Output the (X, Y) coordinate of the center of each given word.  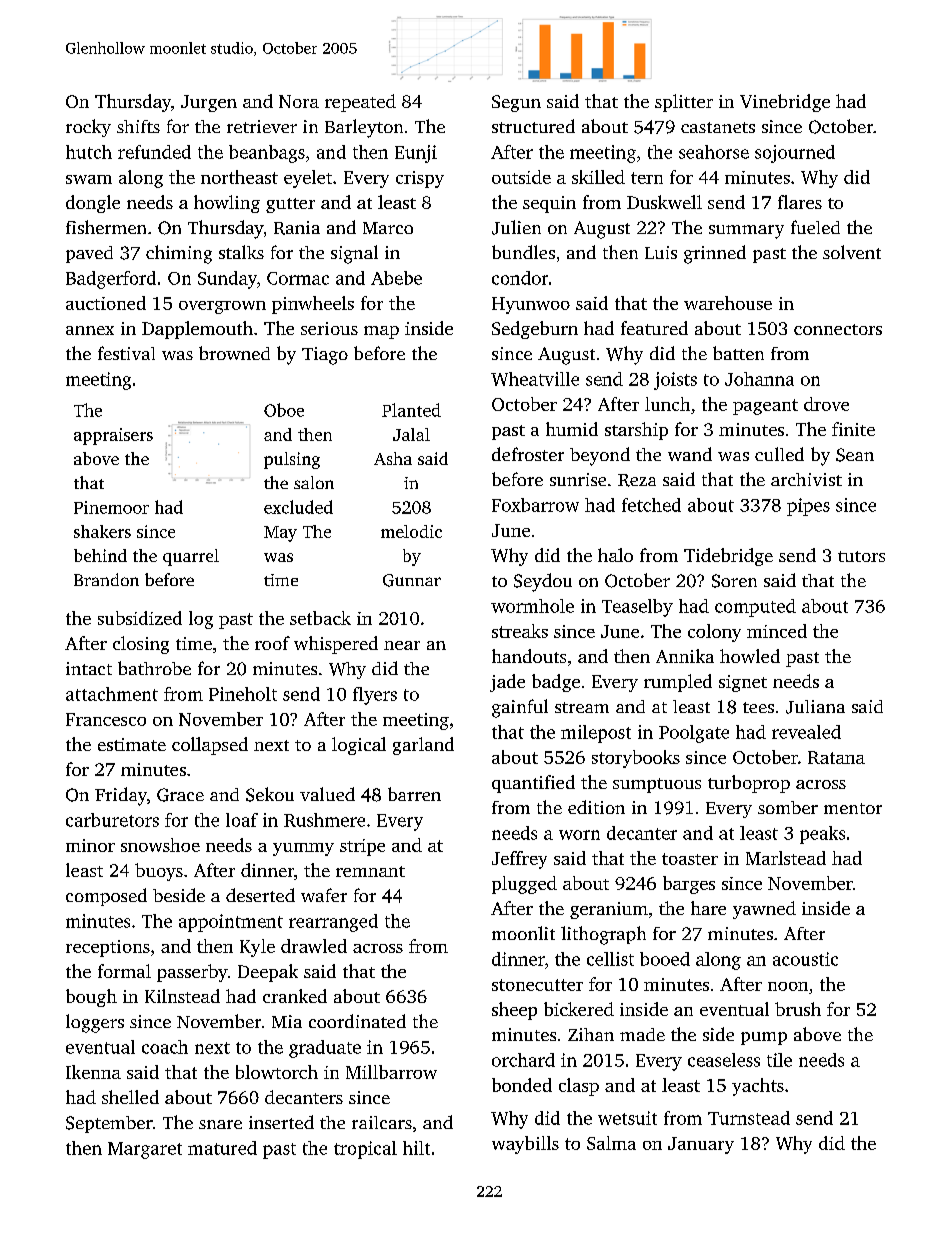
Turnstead (749, 1118)
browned (234, 353)
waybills (525, 1145)
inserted (281, 1122)
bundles (523, 252)
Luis (661, 252)
